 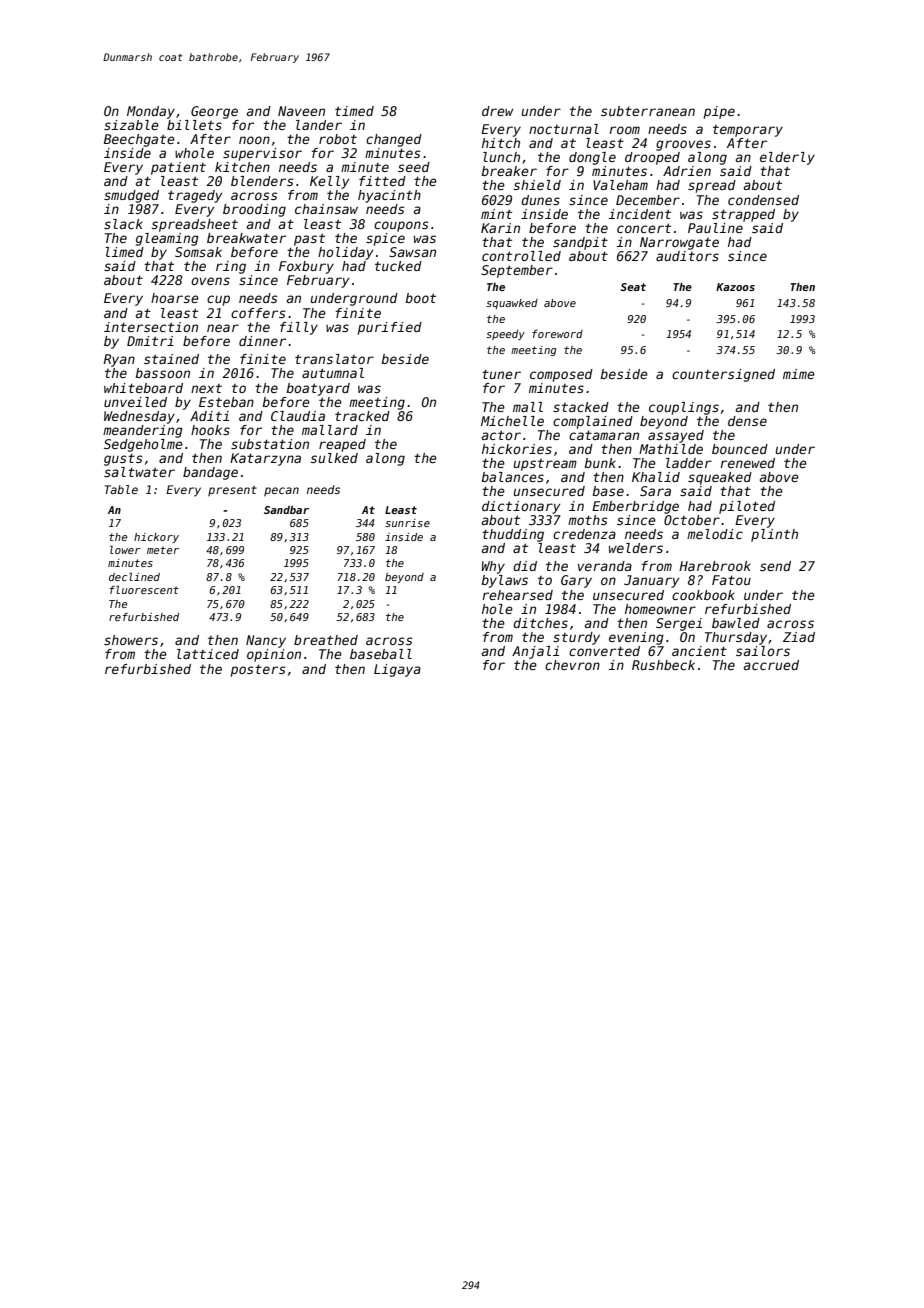 I want to click on breakwater, so click(x=246, y=238).
